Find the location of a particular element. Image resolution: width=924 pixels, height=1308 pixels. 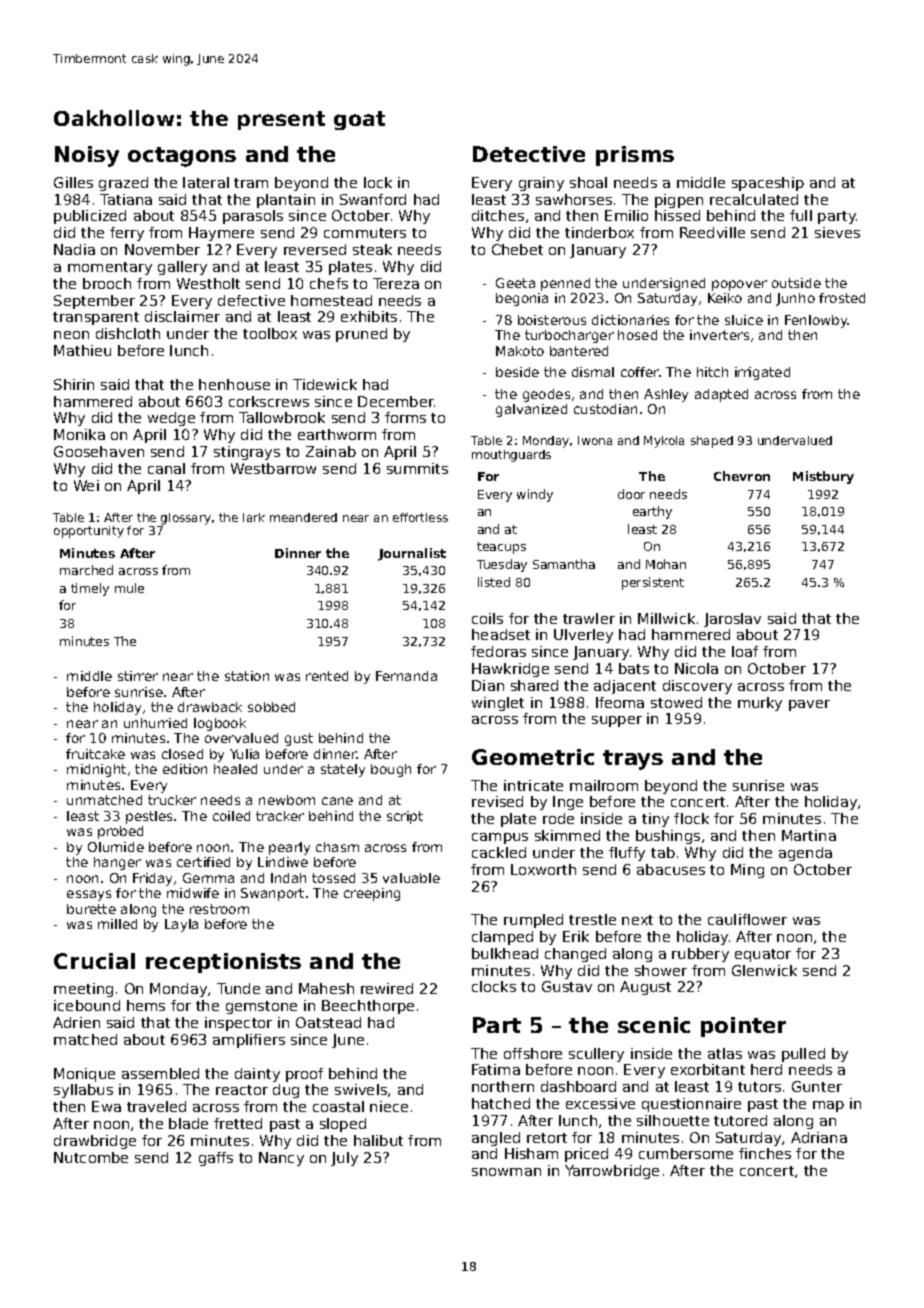

grazed is located at coordinates (123, 184).
